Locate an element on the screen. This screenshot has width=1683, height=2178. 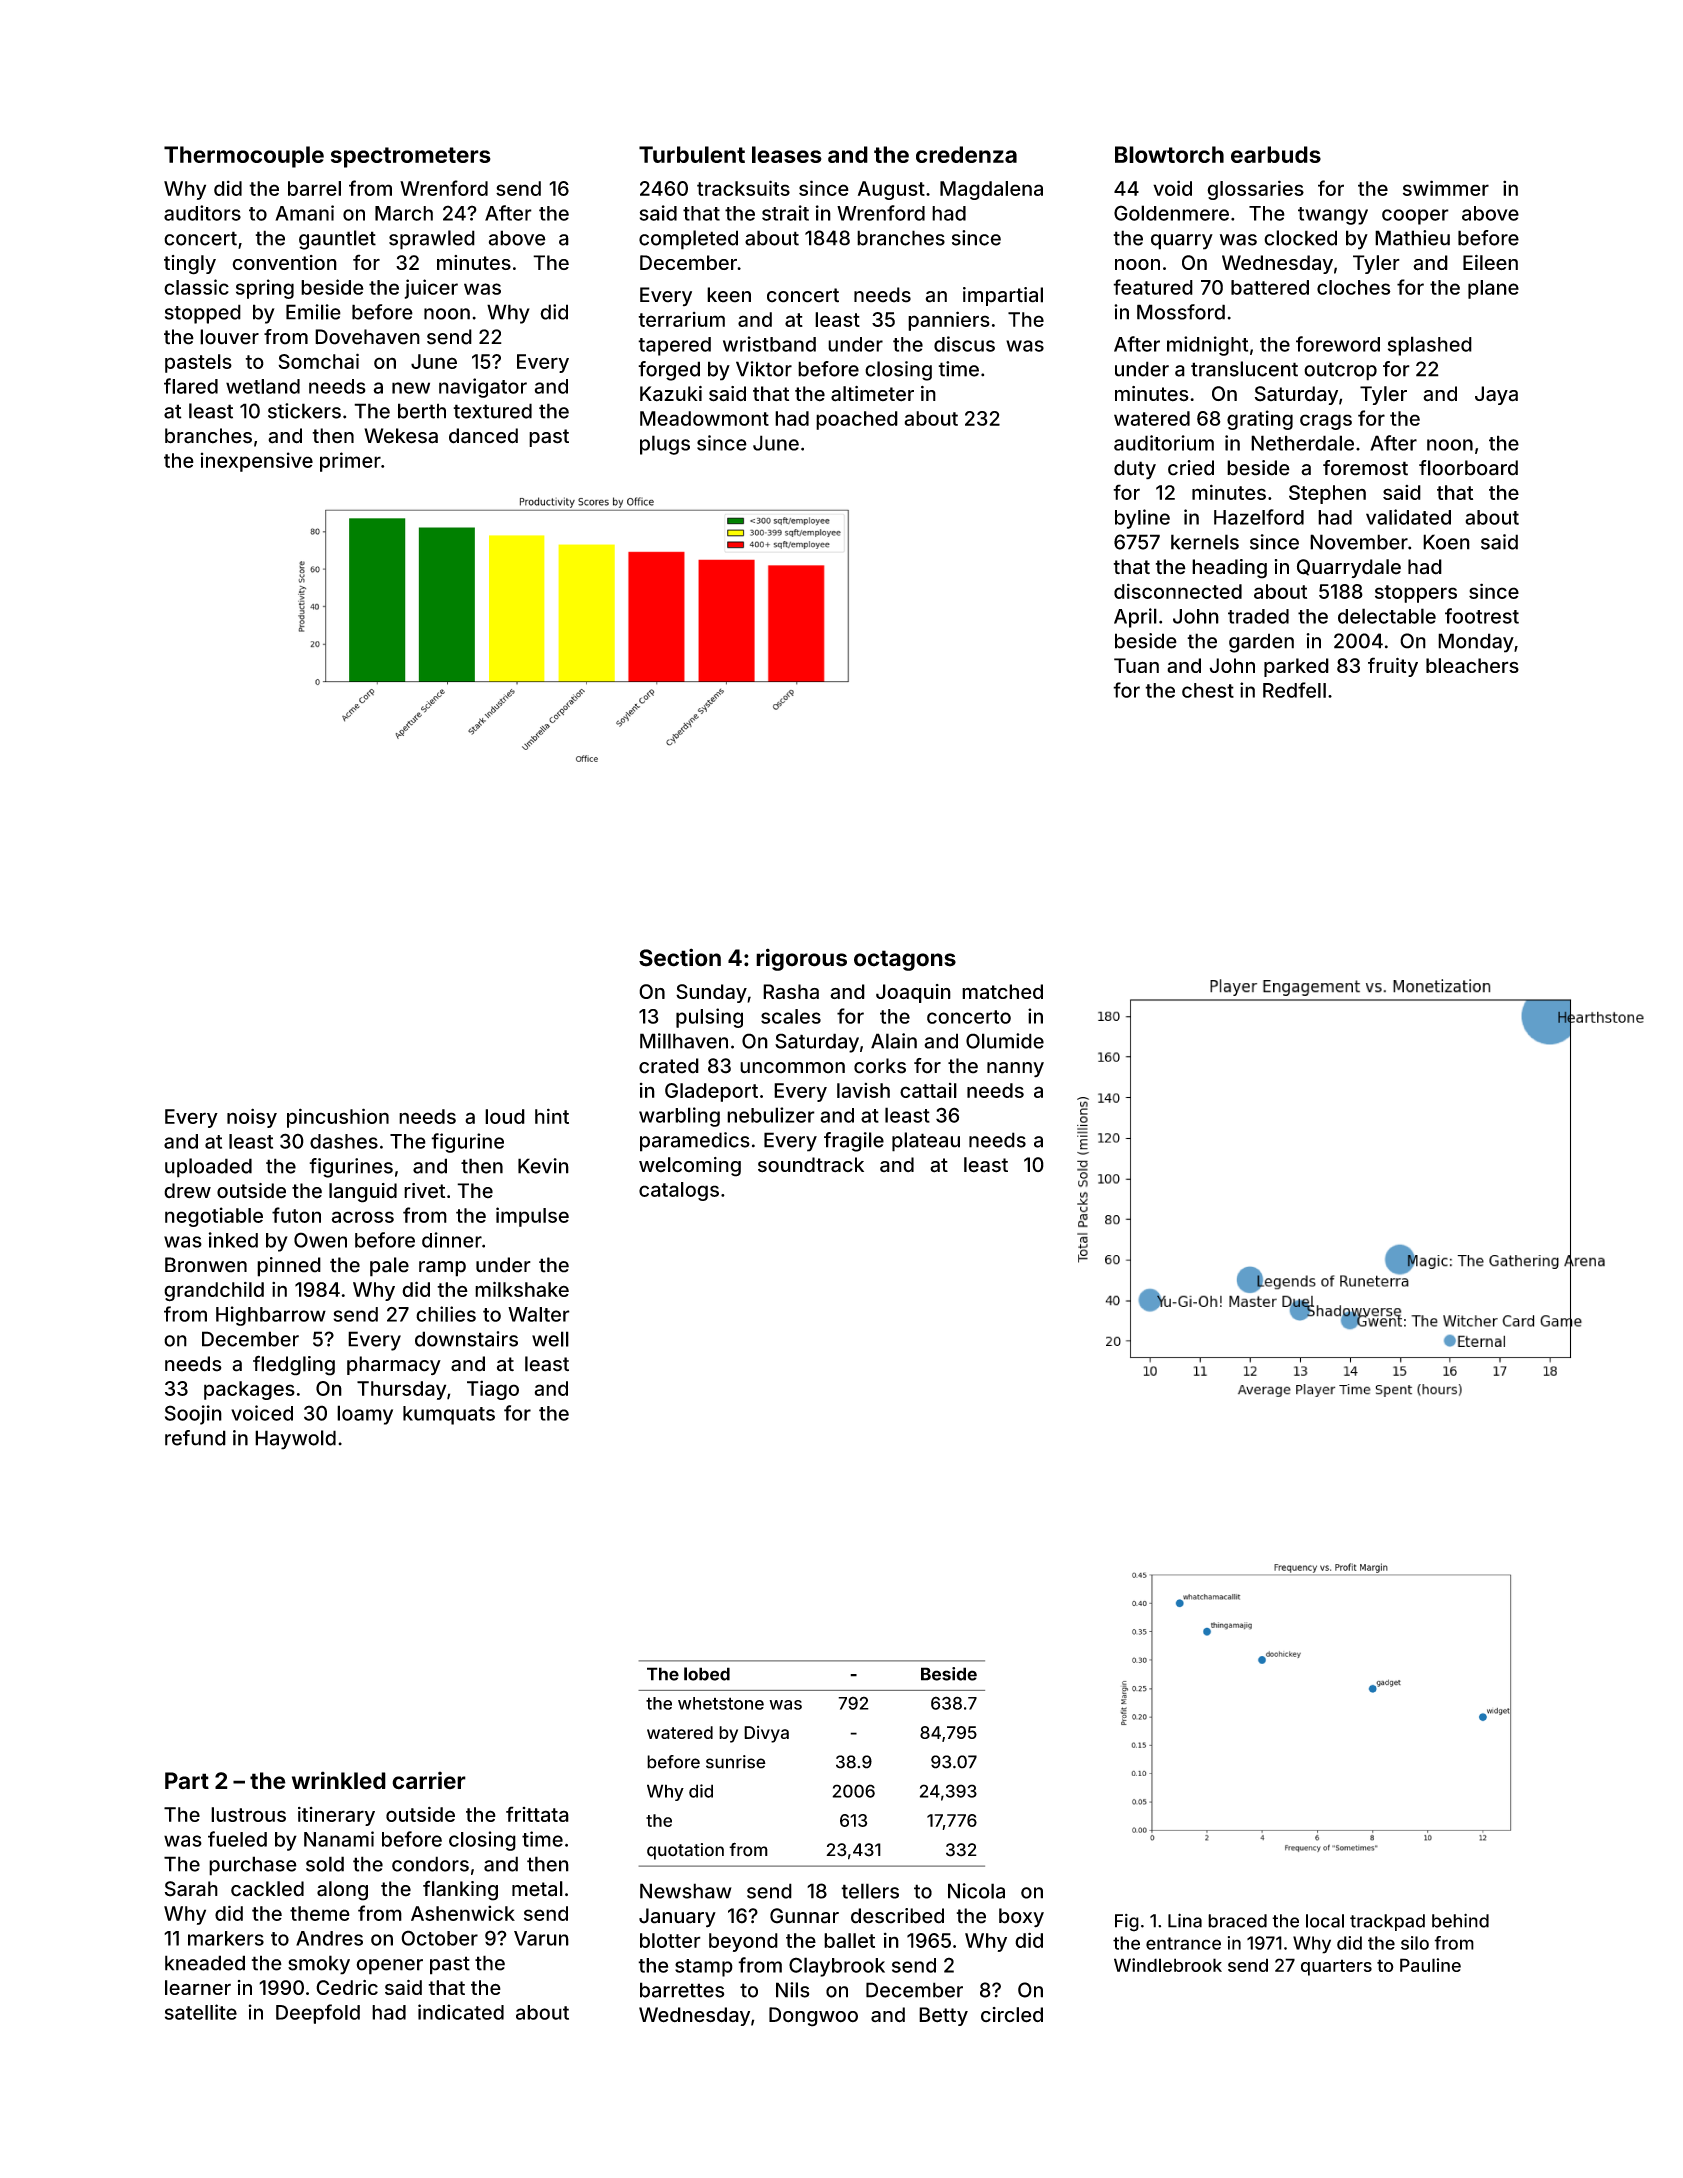
Divya is located at coordinates (766, 1734).
